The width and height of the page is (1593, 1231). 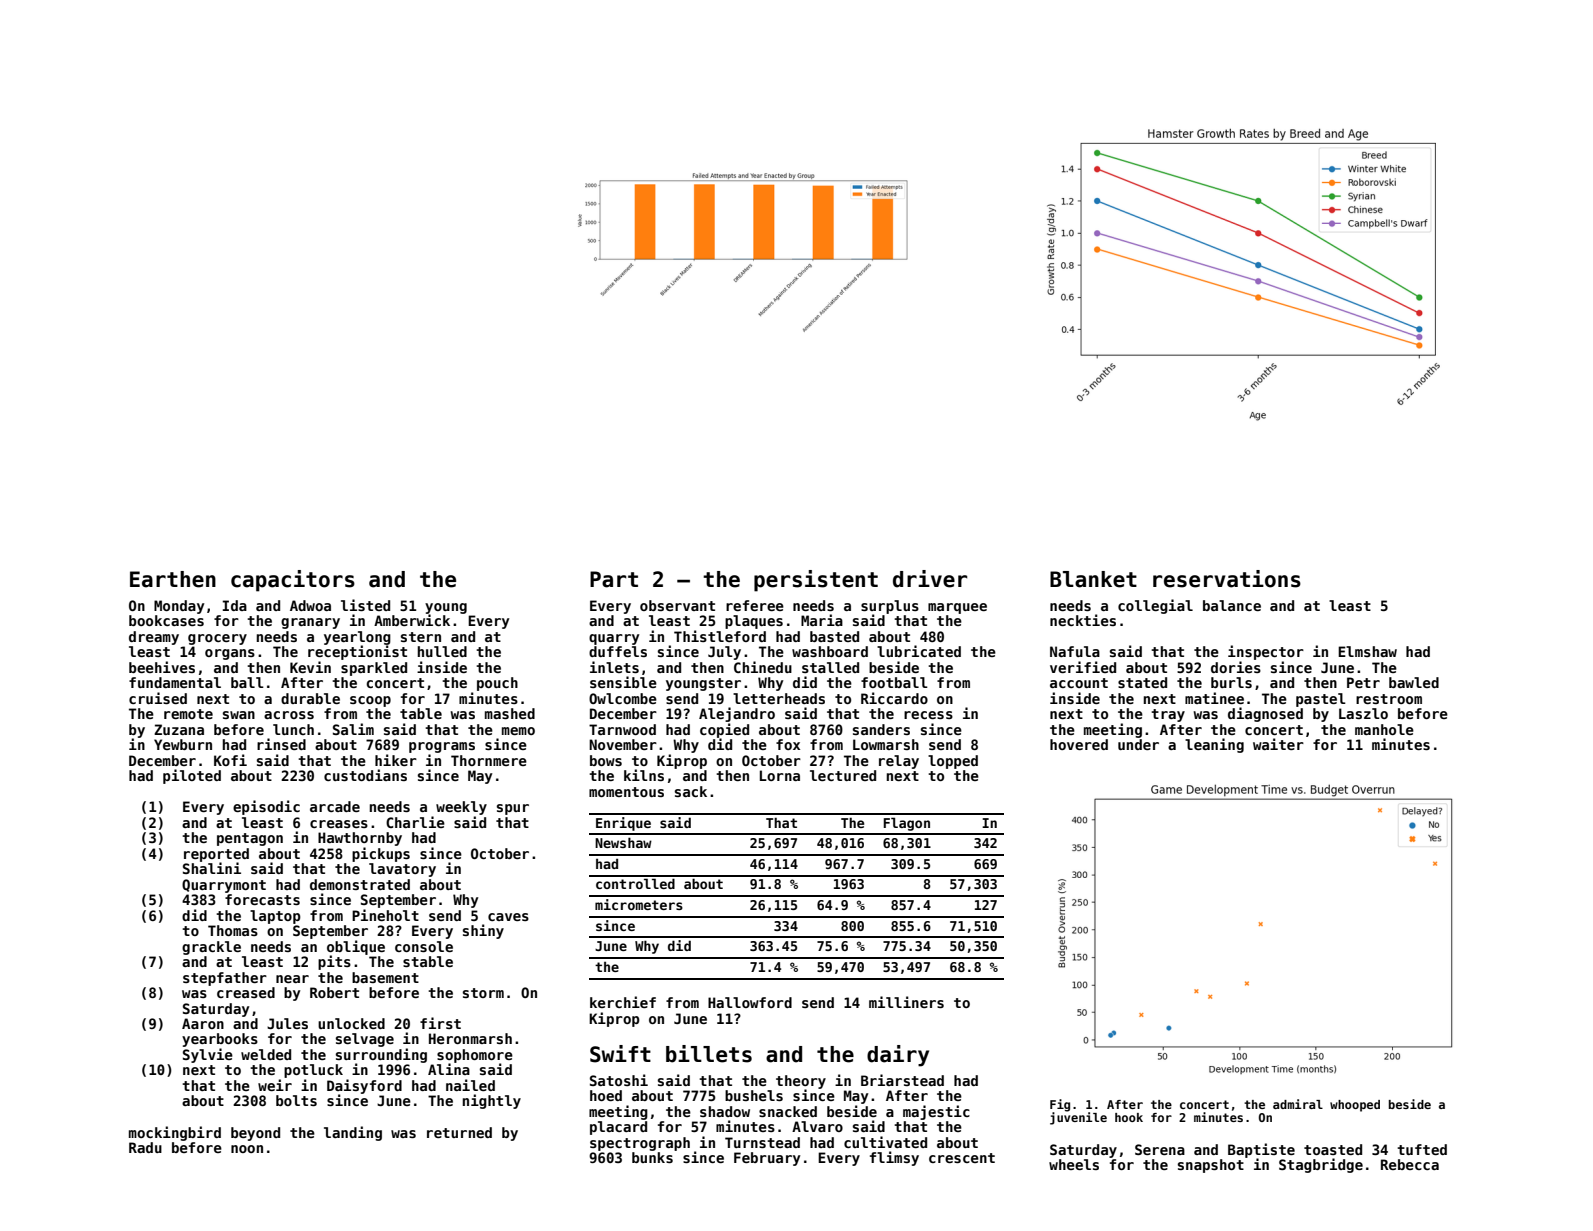 What do you see at coordinates (644, 775) in the page?
I see `kilns` at bounding box center [644, 775].
